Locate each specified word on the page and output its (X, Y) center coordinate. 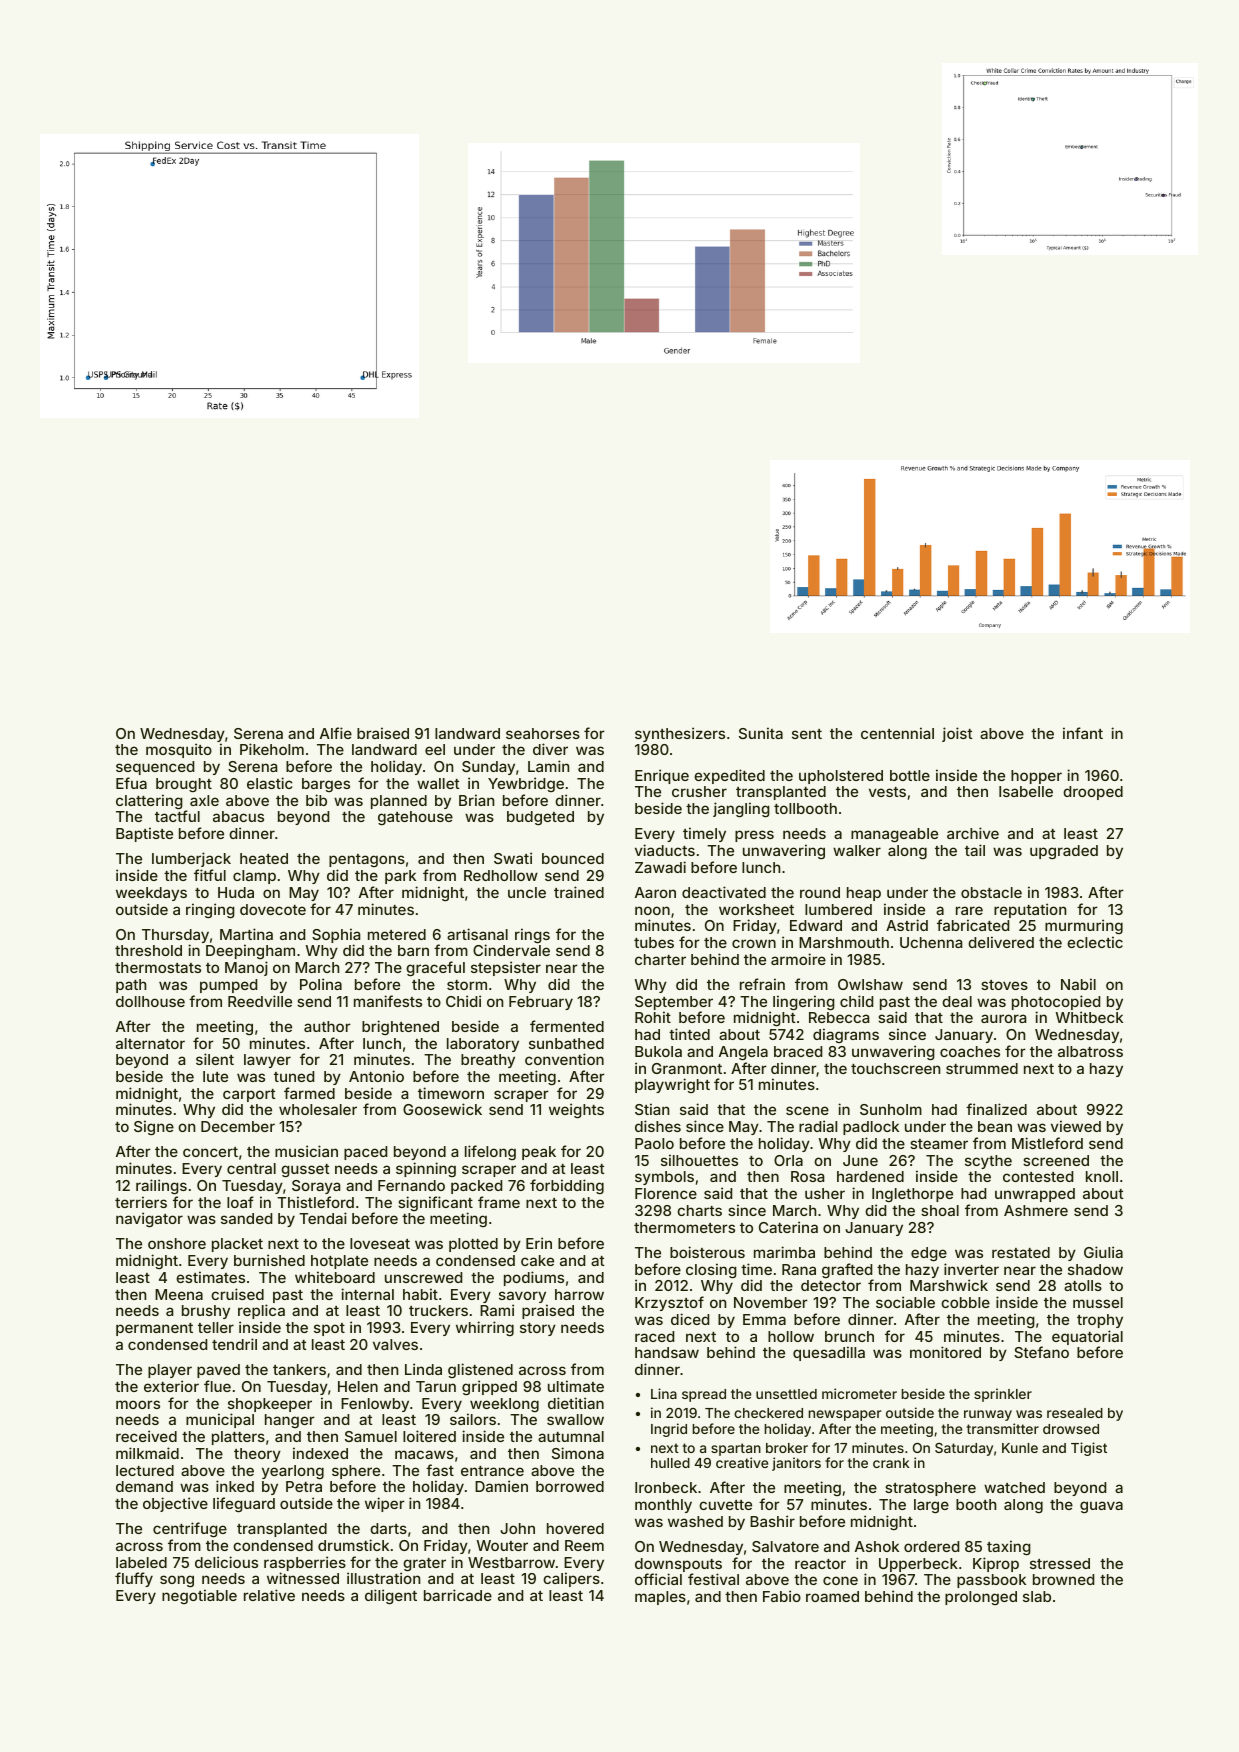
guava (1101, 1507)
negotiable (199, 1596)
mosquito (179, 750)
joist (957, 734)
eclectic (1095, 942)
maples (660, 1598)
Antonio (376, 1076)
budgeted (540, 818)
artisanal (477, 934)
